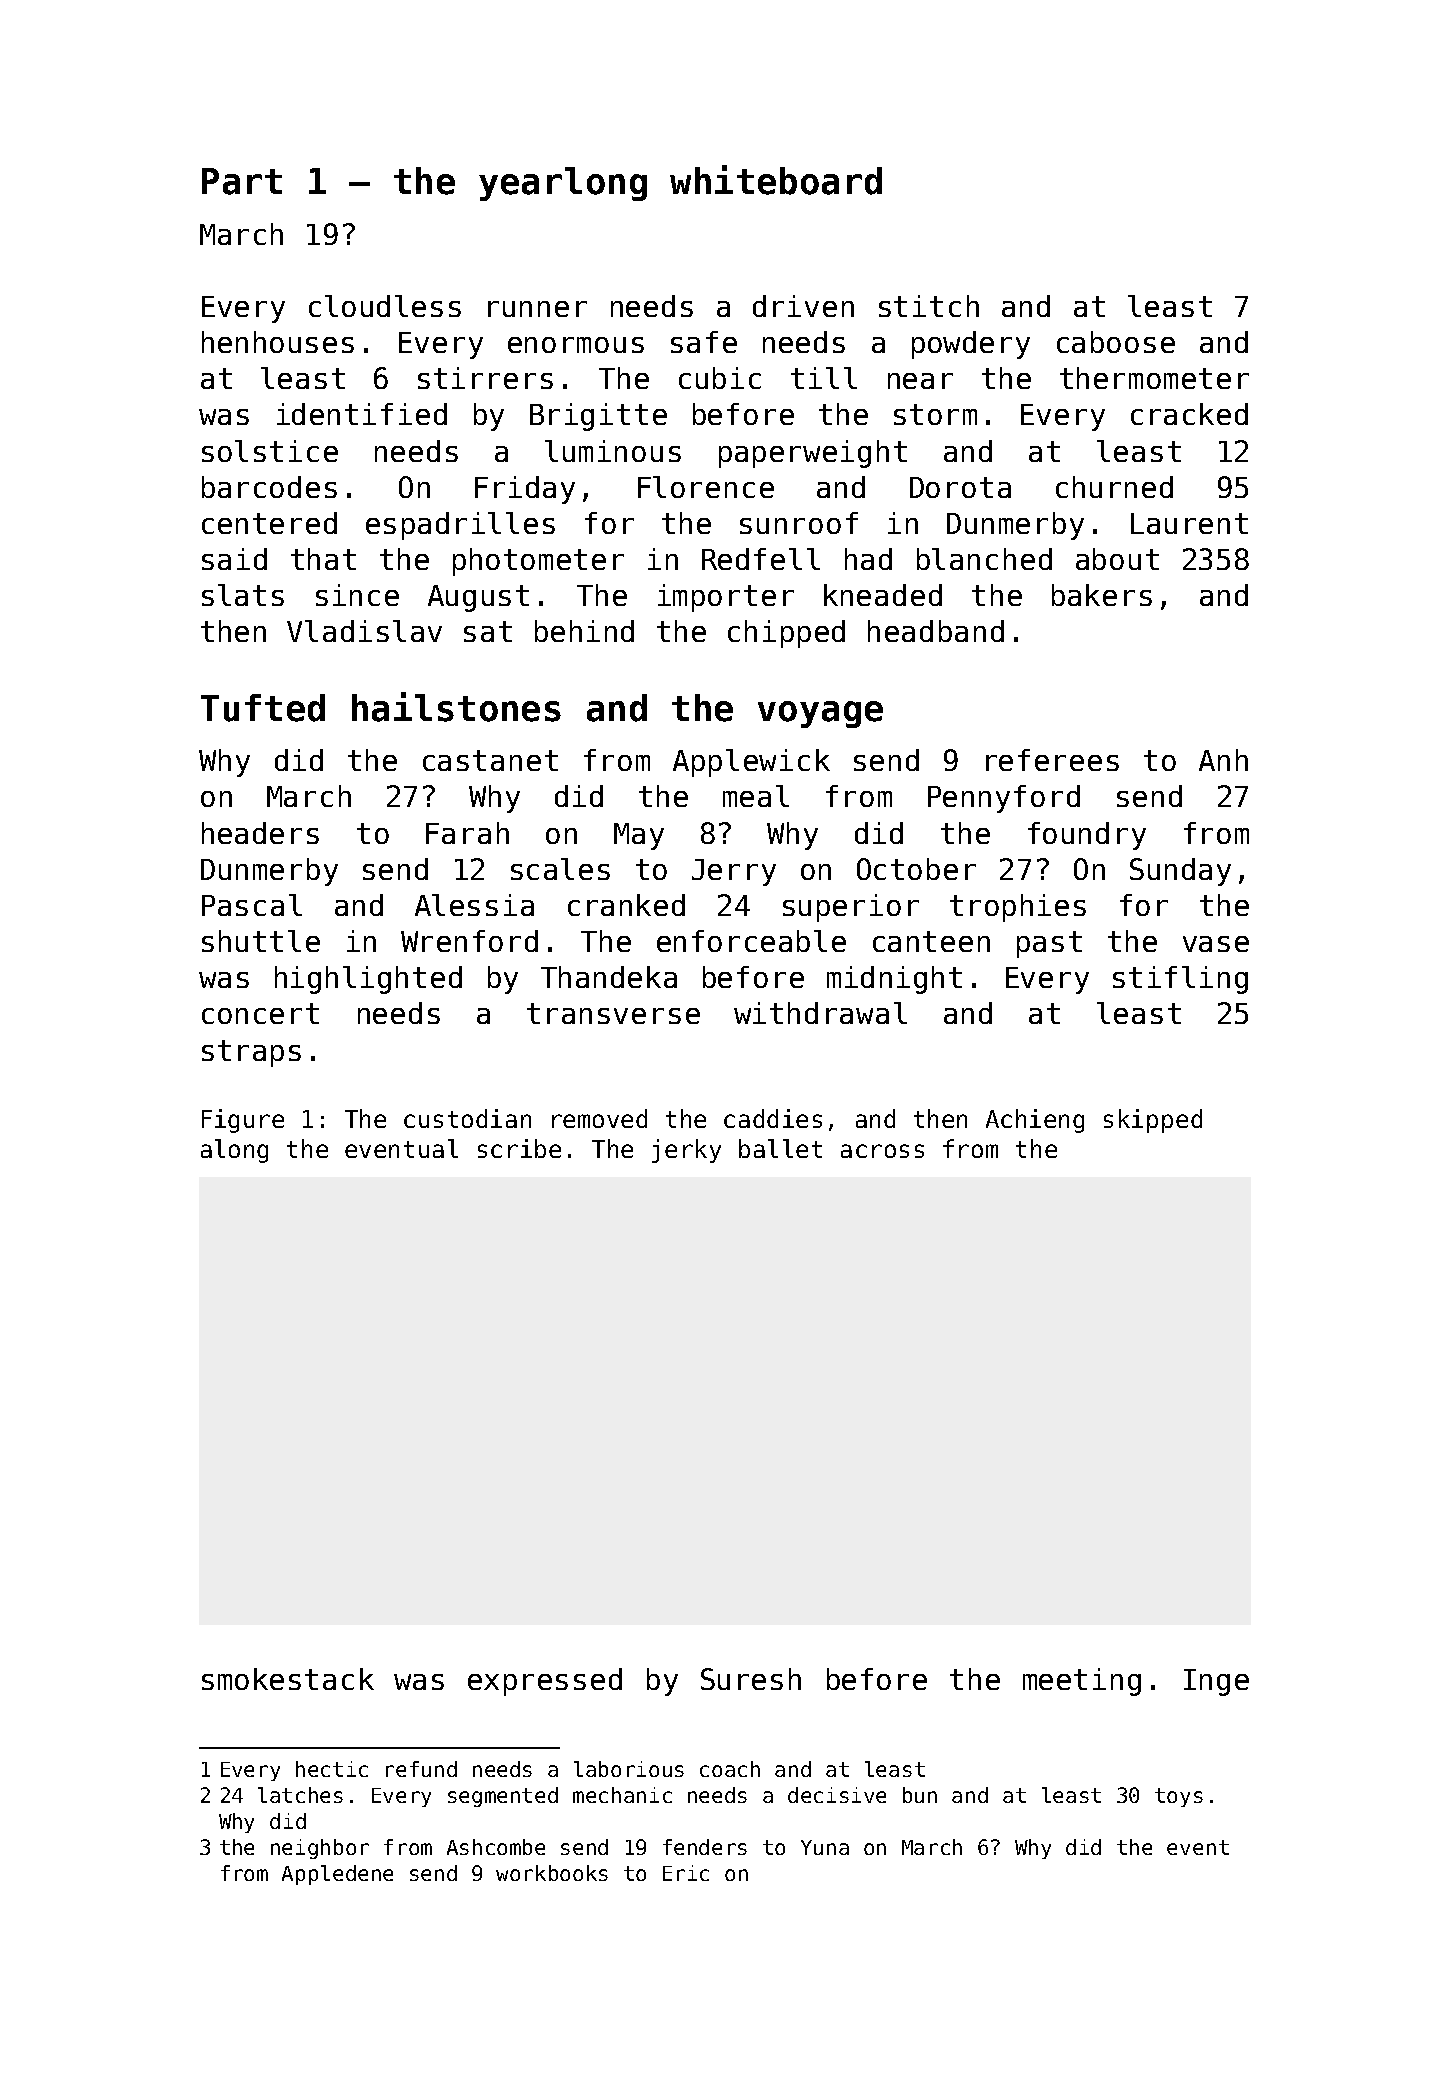 Image resolution: width=1450 pixels, height=2100 pixels. Describe the element at coordinates (751, 1679) in the screenshot. I see `Suresh` at that location.
